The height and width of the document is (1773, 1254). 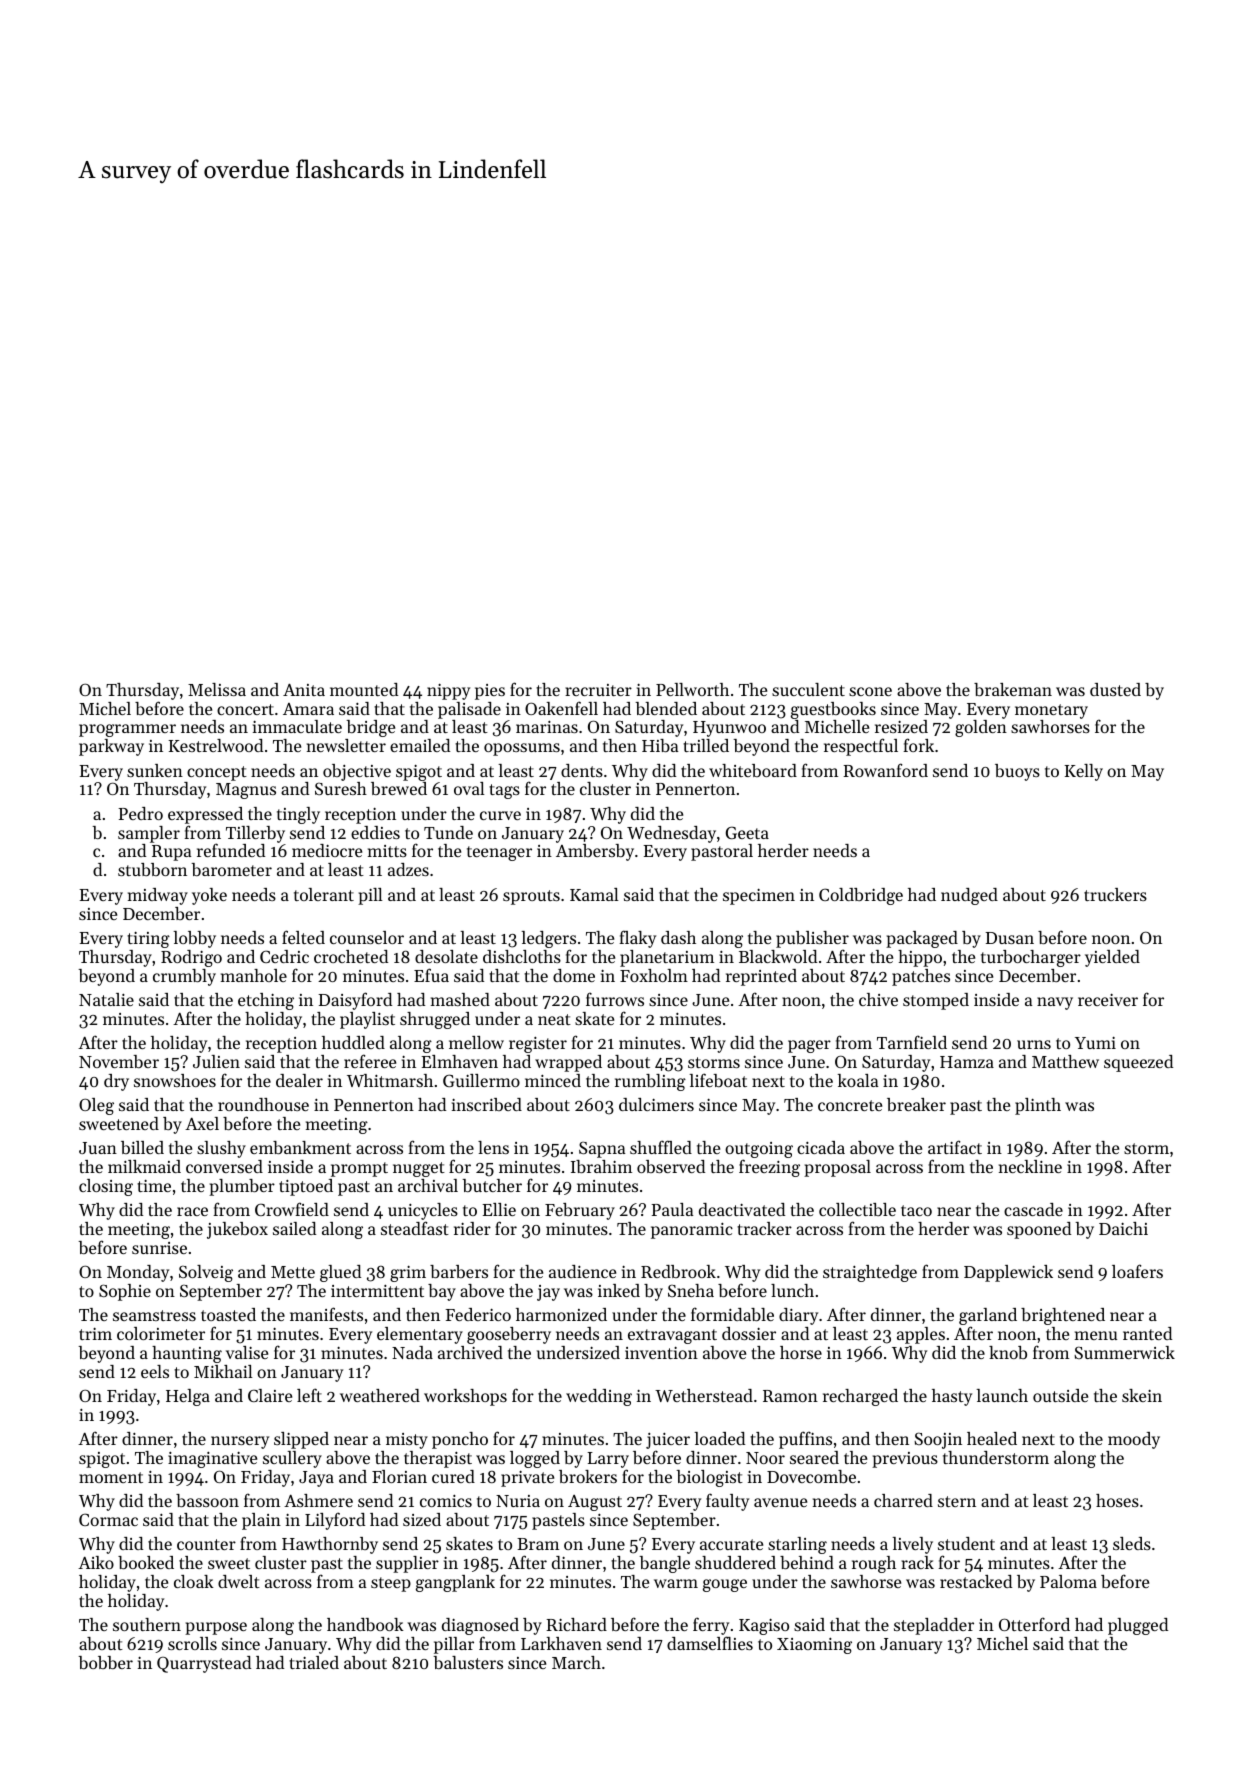 I want to click on trialed, so click(x=314, y=1662).
